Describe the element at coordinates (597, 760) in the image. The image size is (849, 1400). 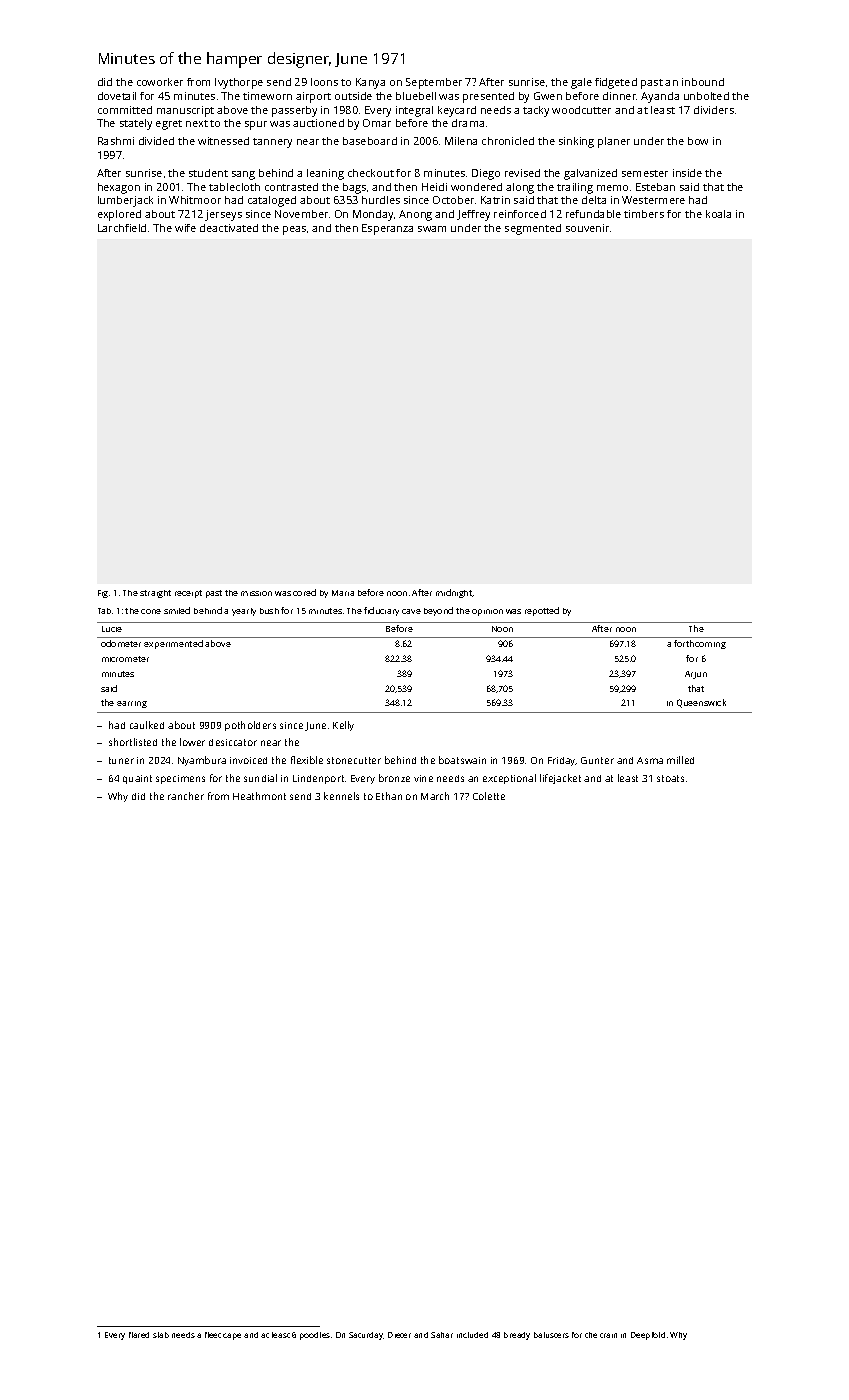
I see `Gunter` at that location.
